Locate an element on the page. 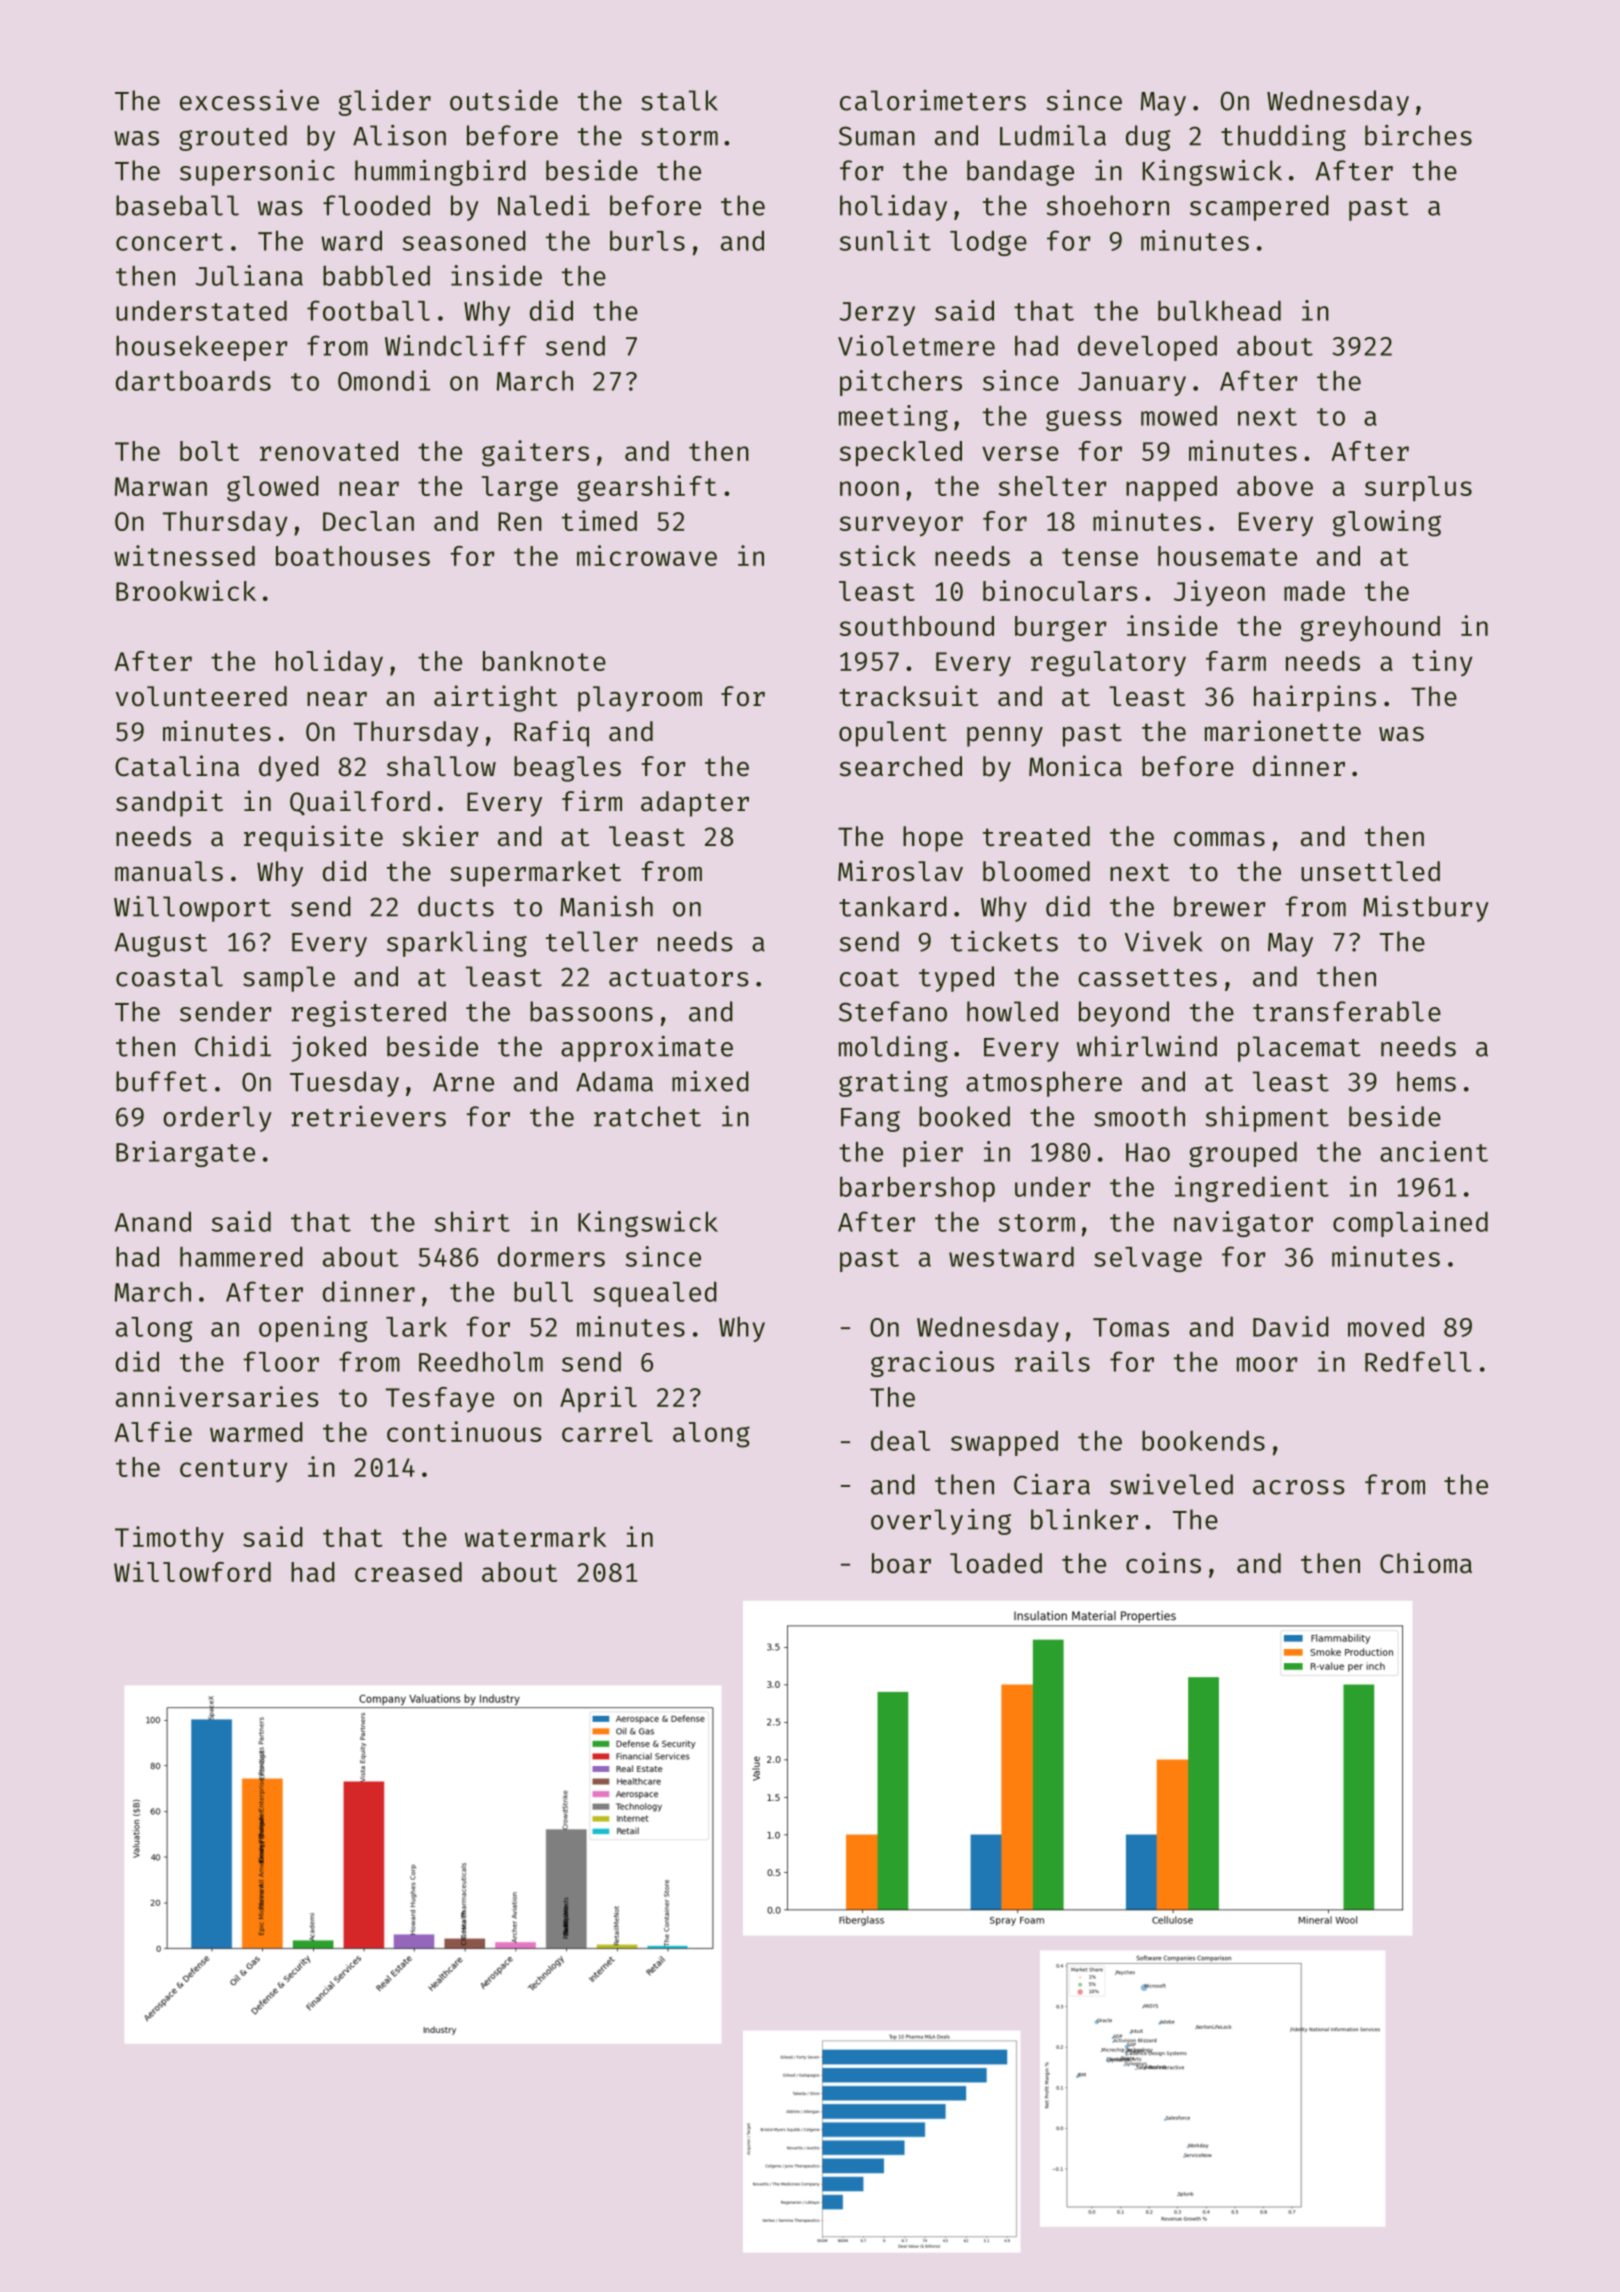 The image size is (1620, 2292). large is located at coordinates (520, 489).
